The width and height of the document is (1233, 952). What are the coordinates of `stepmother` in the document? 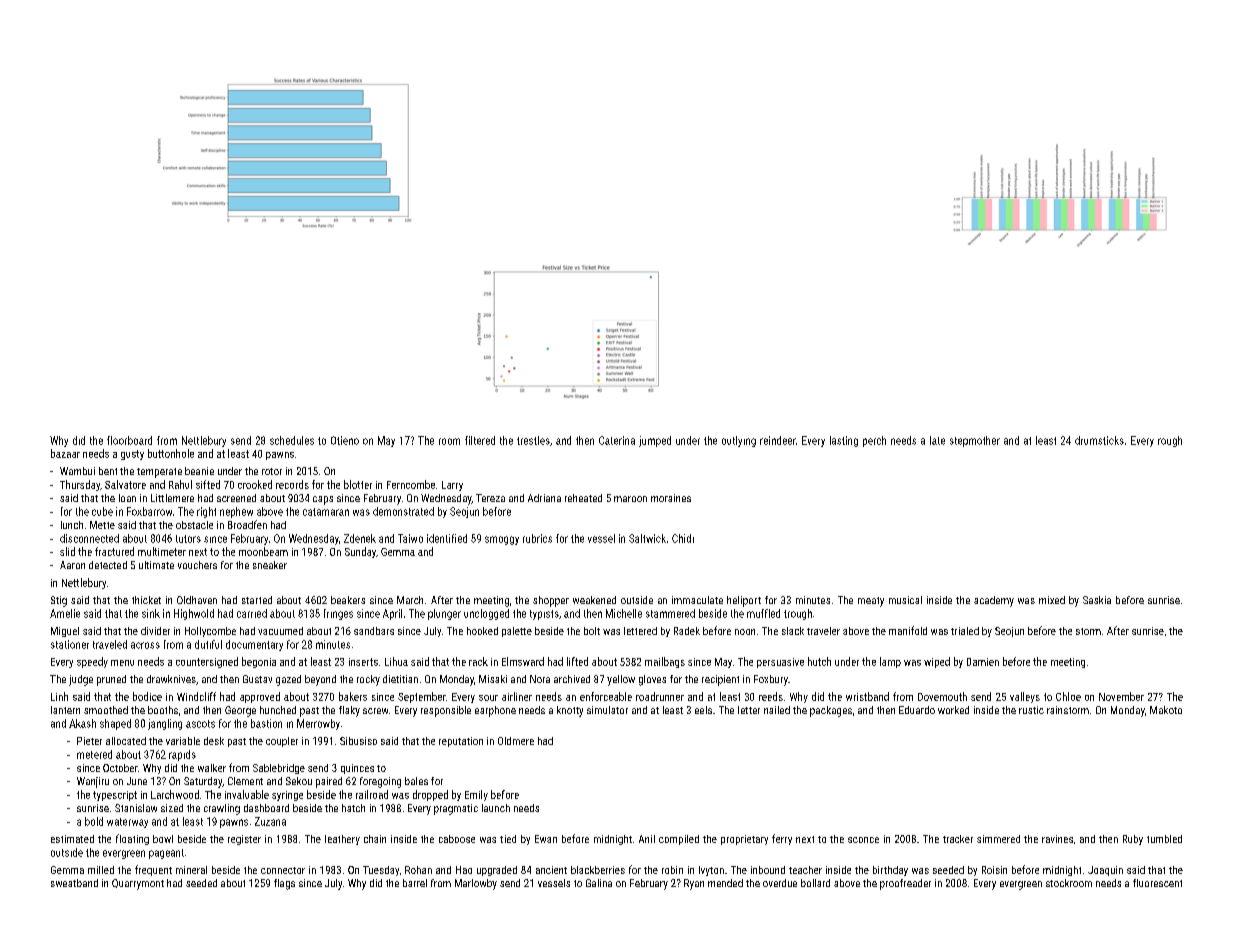 It's located at (975, 441).
